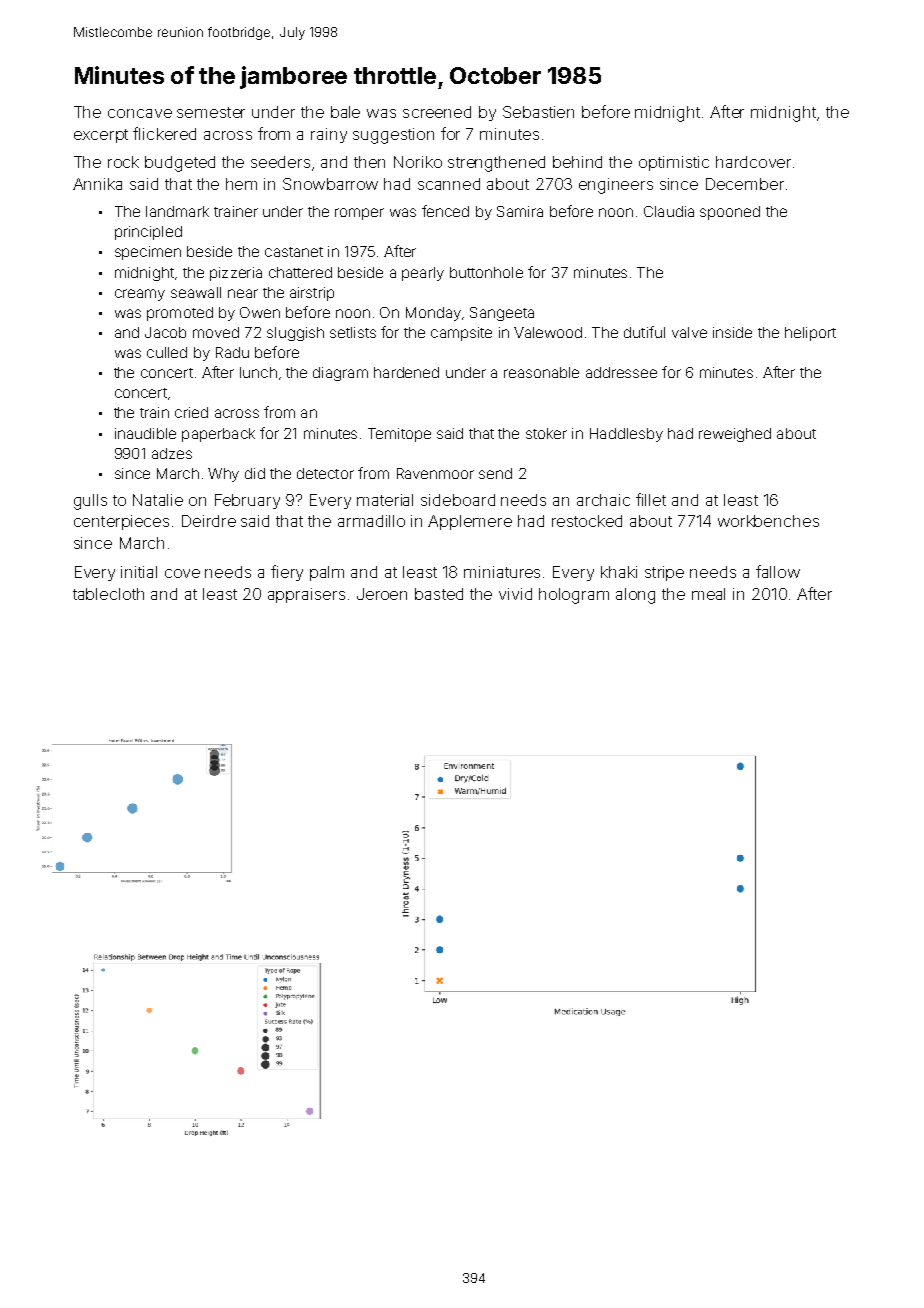 This page has height=1308, width=924. Describe the element at coordinates (458, 500) in the page. I see `sideboard` at that location.
